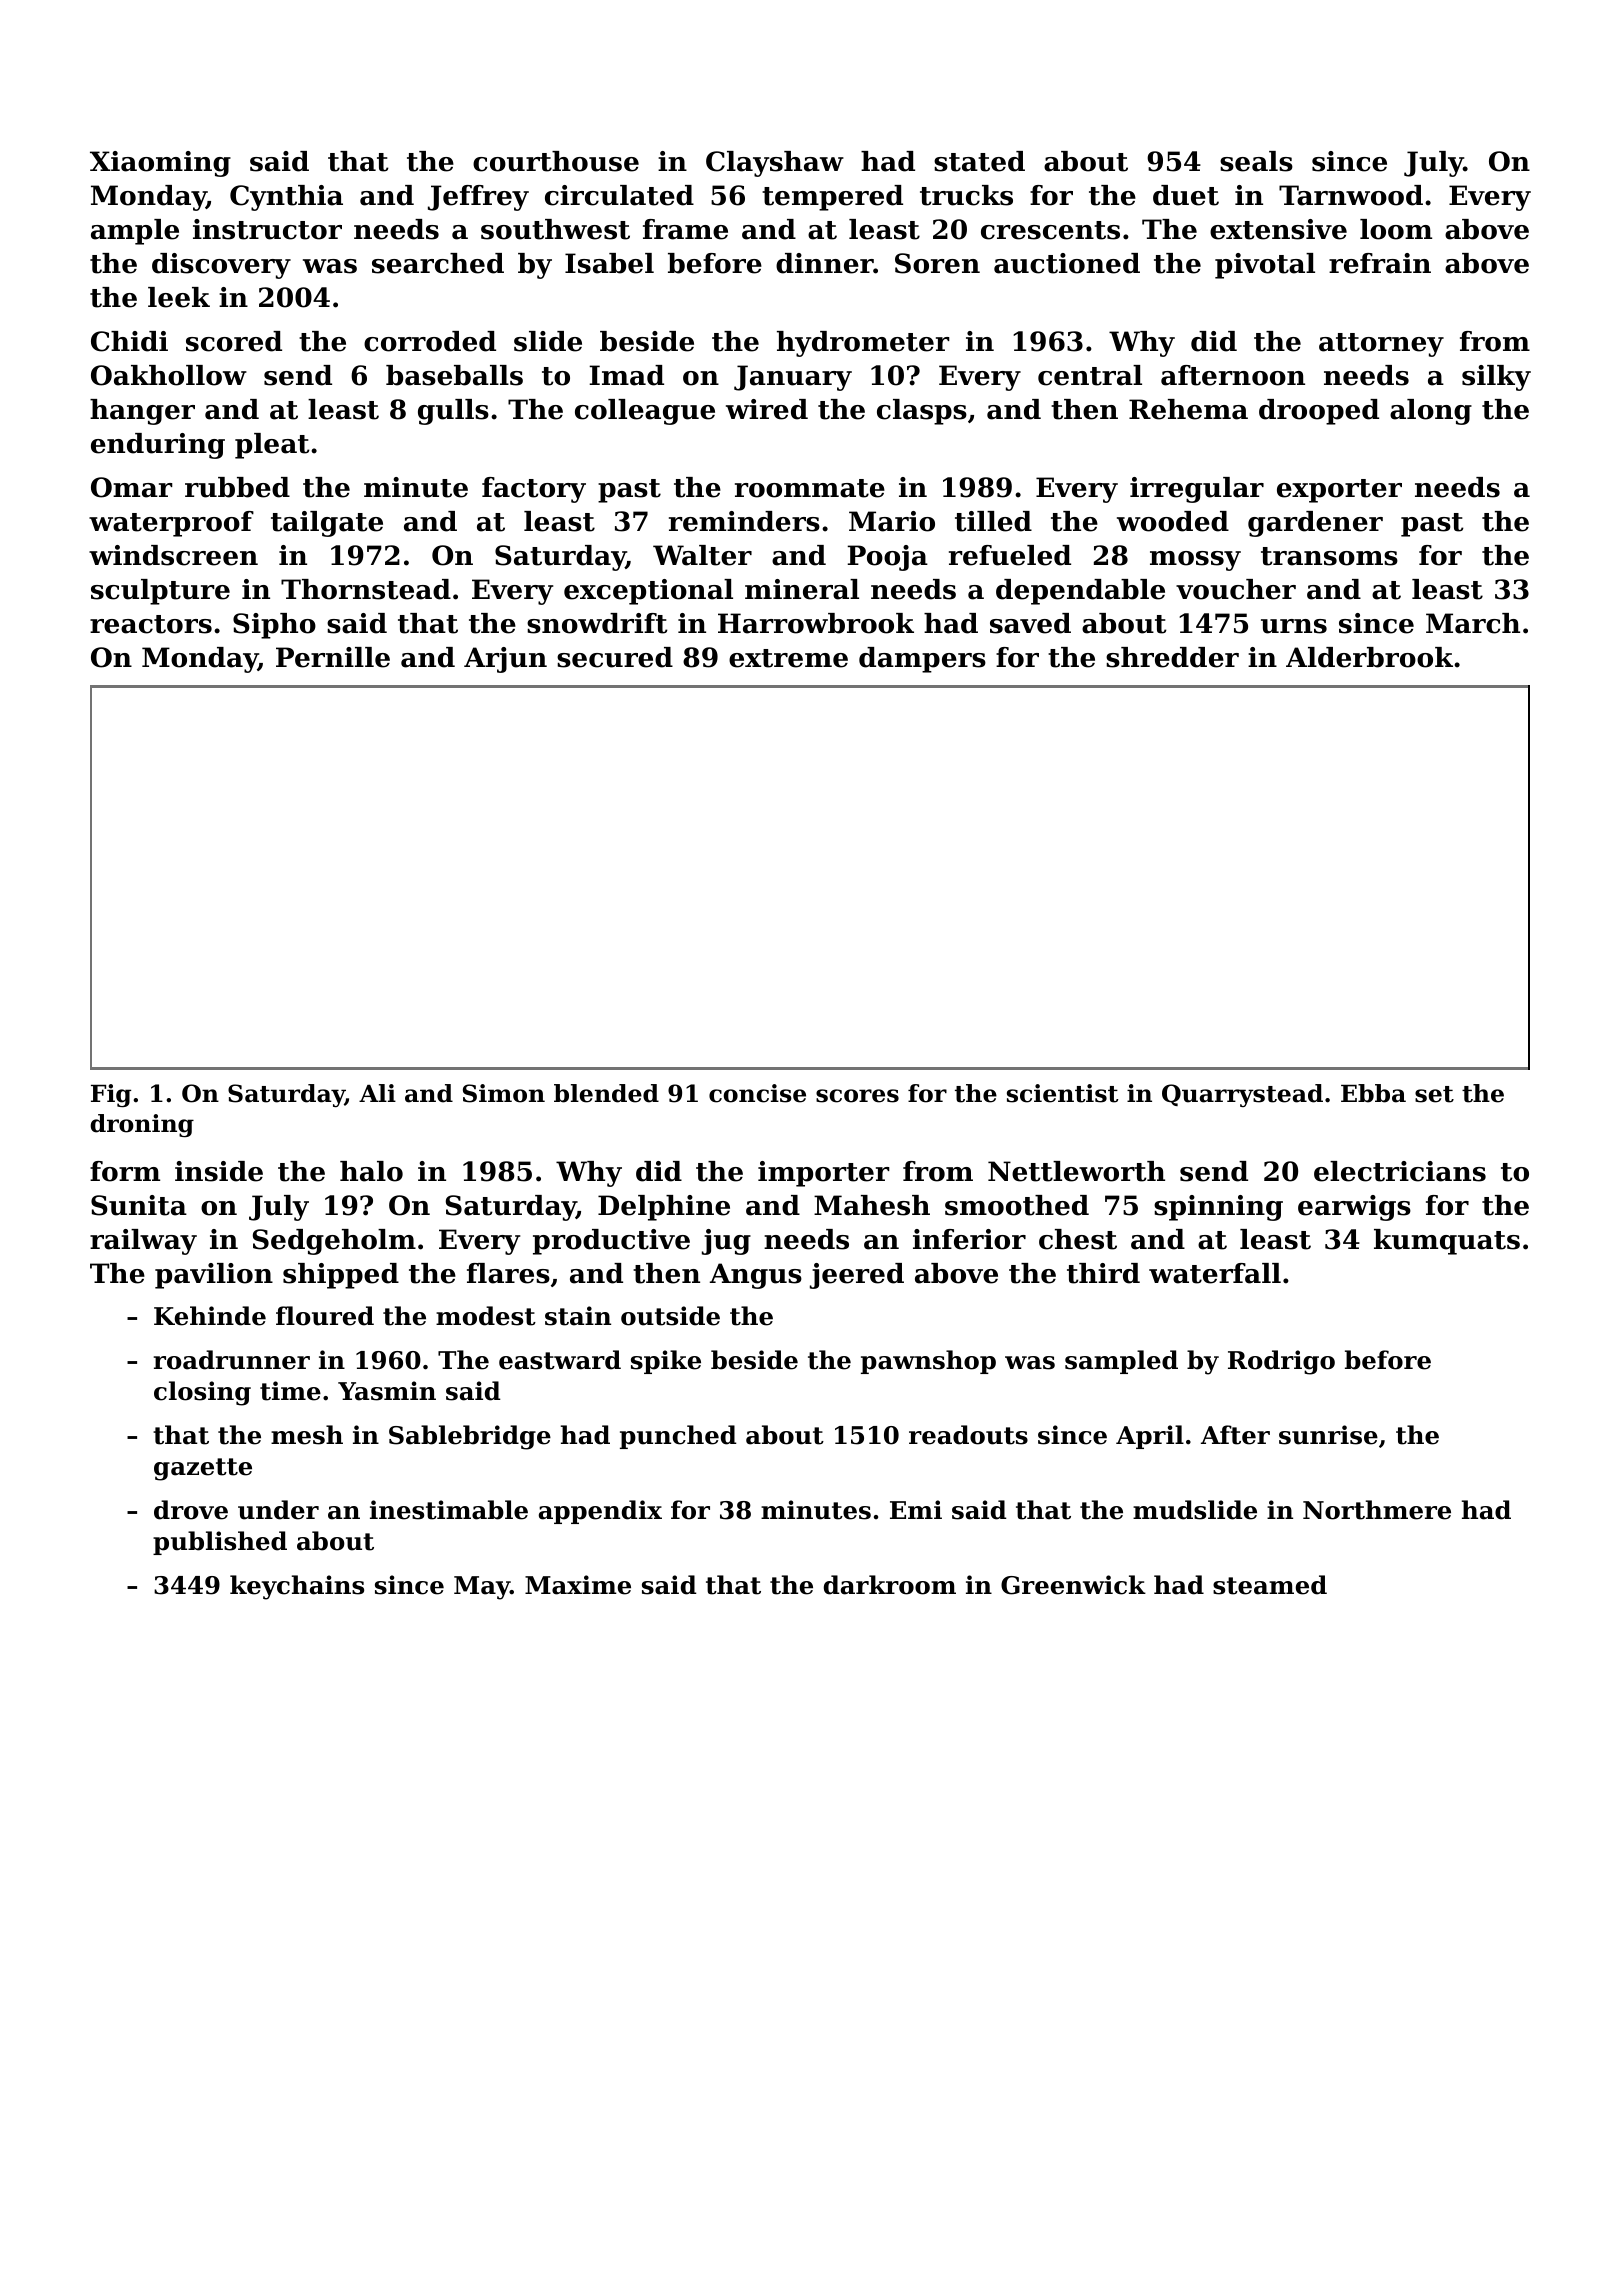 The width and height of the screenshot is (1620, 2292). I want to click on silky, so click(1496, 378).
